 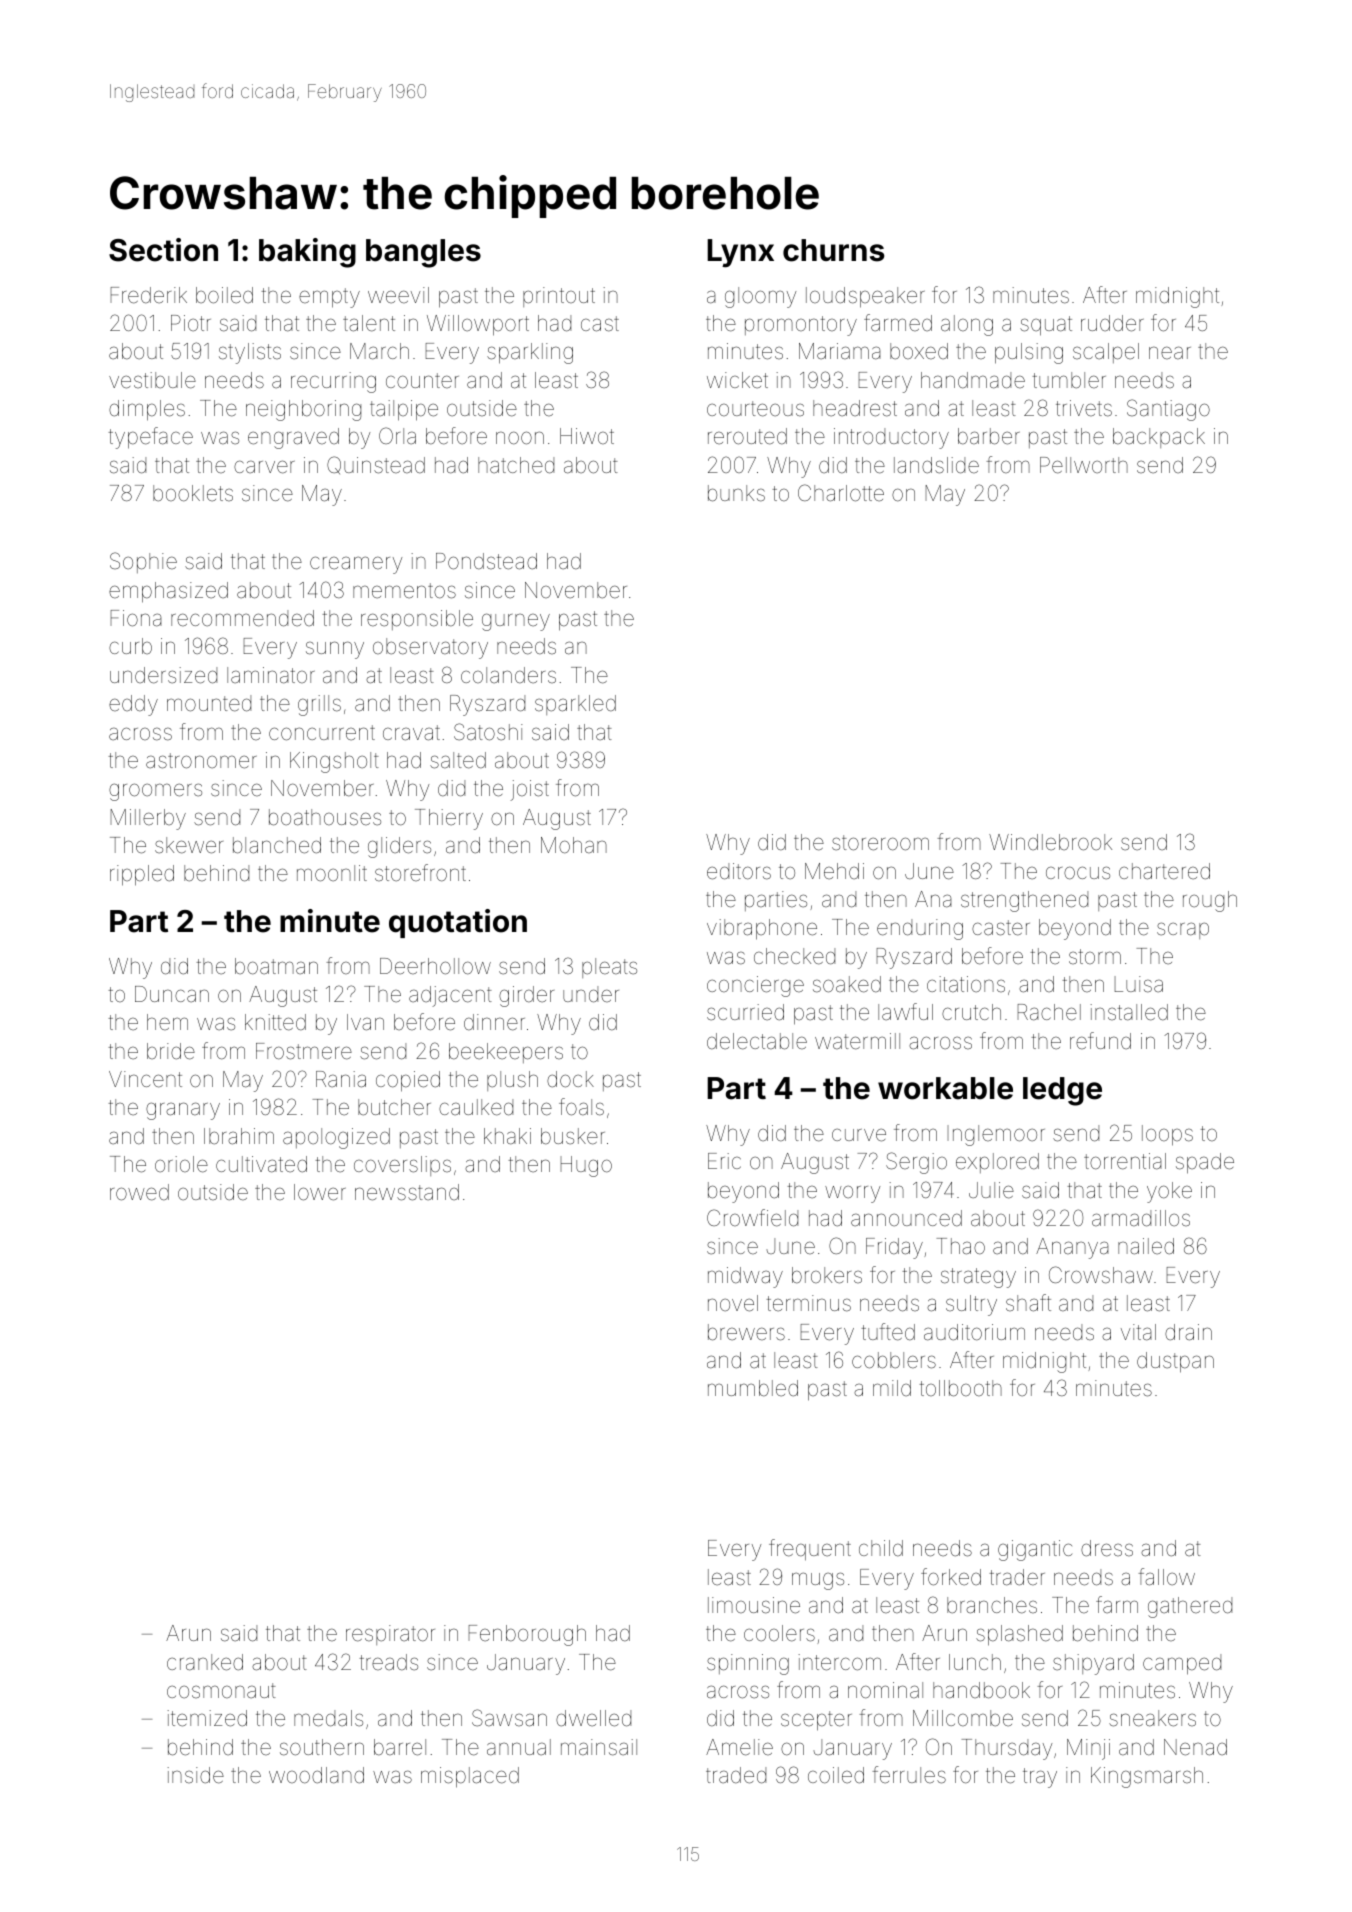 I want to click on vestibule, so click(x=152, y=380).
